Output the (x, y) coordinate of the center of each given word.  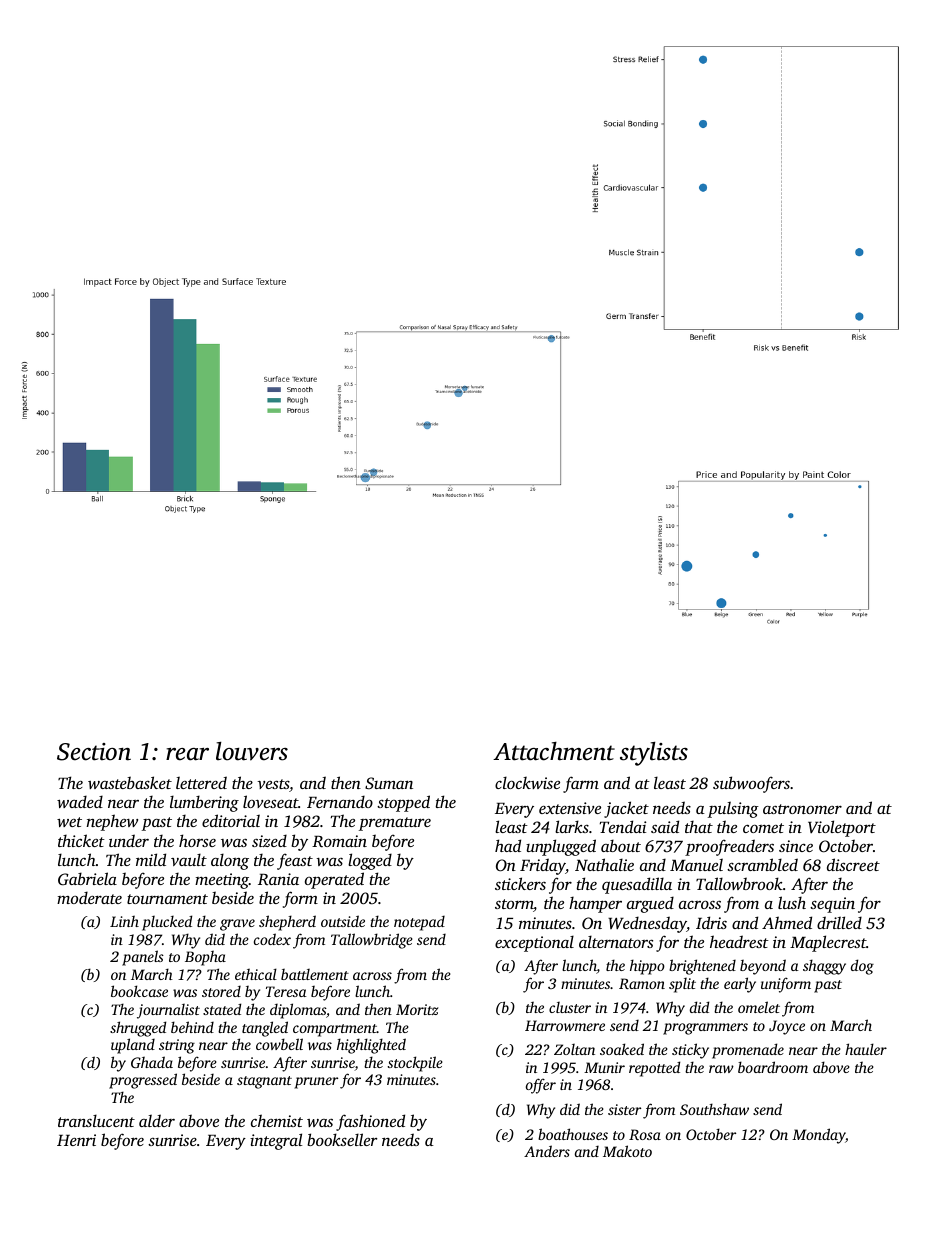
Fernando (340, 801)
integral (276, 1141)
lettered (201, 782)
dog (862, 967)
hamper (595, 905)
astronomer (802, 809)
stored (221, 991)
